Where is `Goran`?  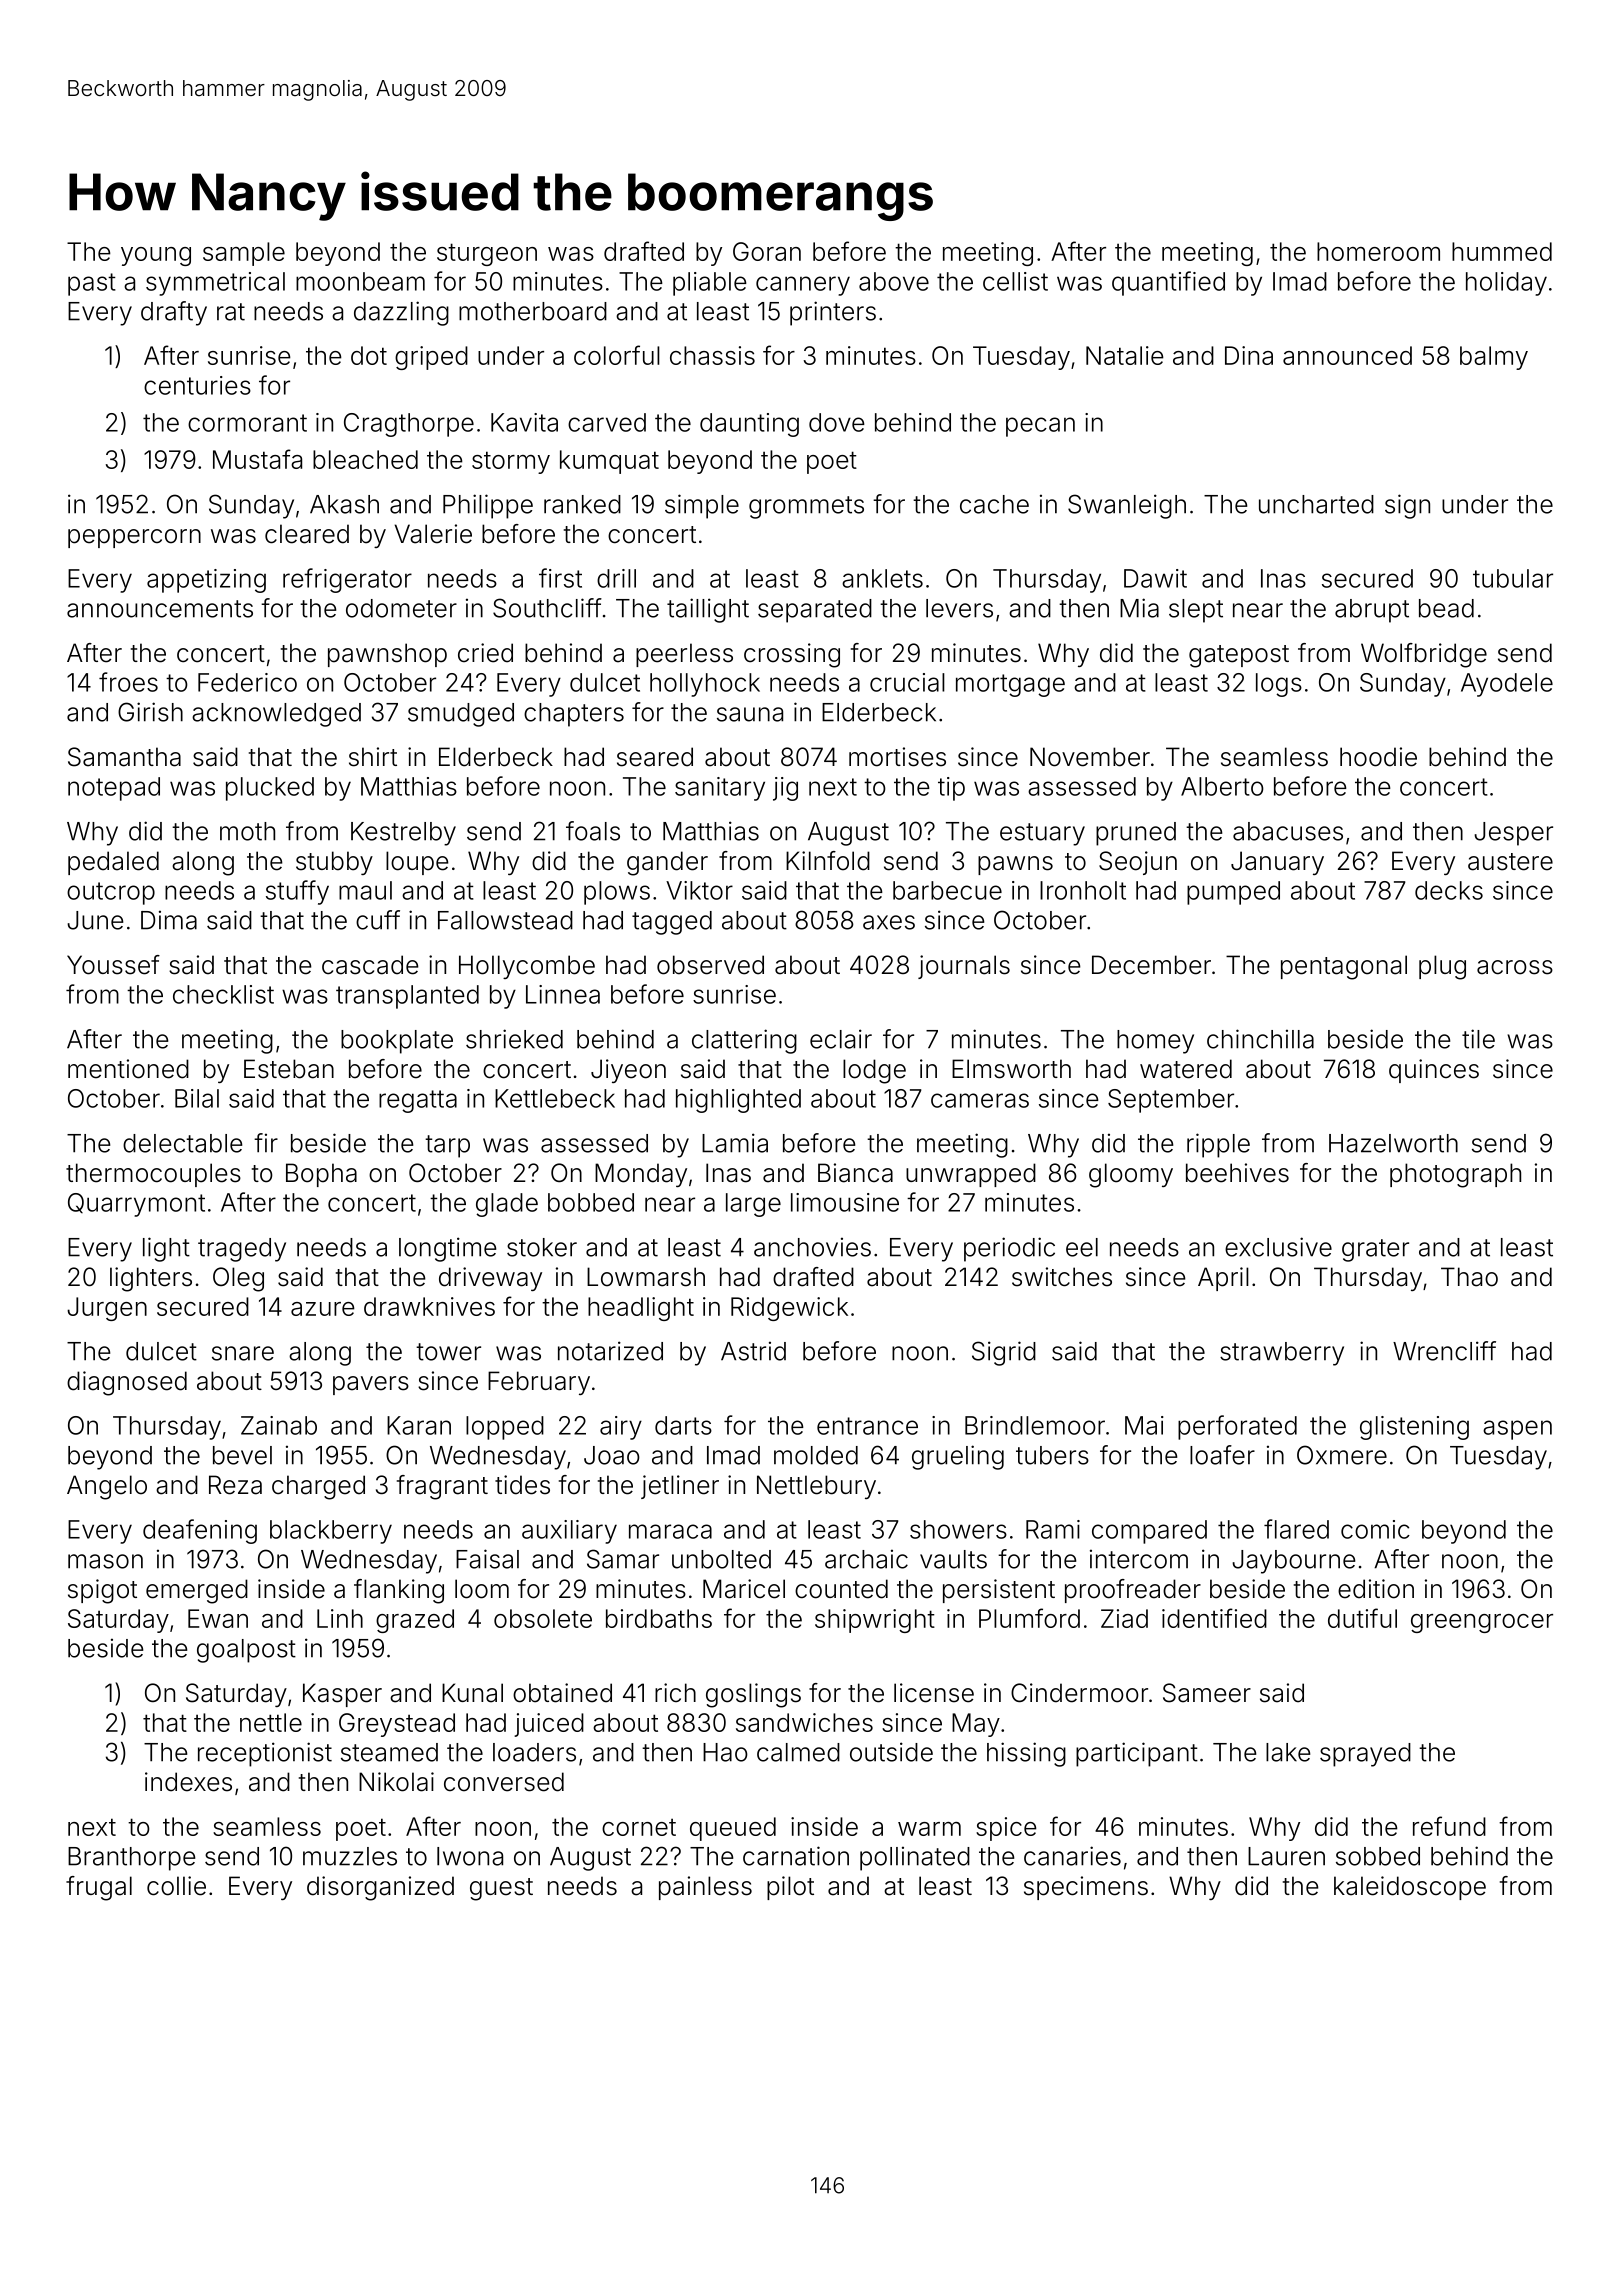 Goran is located at coordinates (767, 251).
